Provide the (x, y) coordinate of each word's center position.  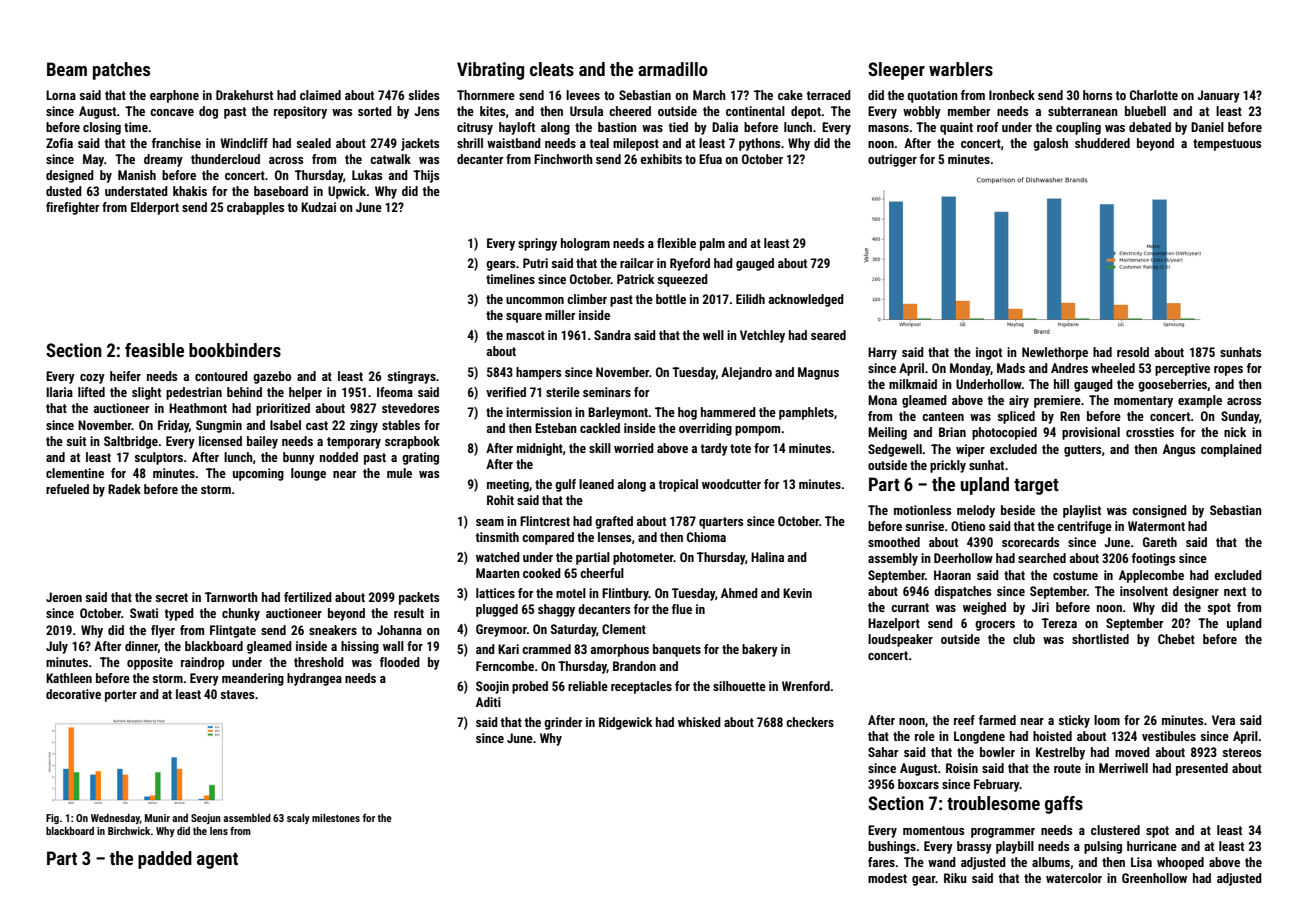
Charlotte (1154, 95)
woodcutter (731, 484)
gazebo (272, 377)
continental (755, 111)
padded (165, 860)
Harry (882, 353)
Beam (67, 69)
